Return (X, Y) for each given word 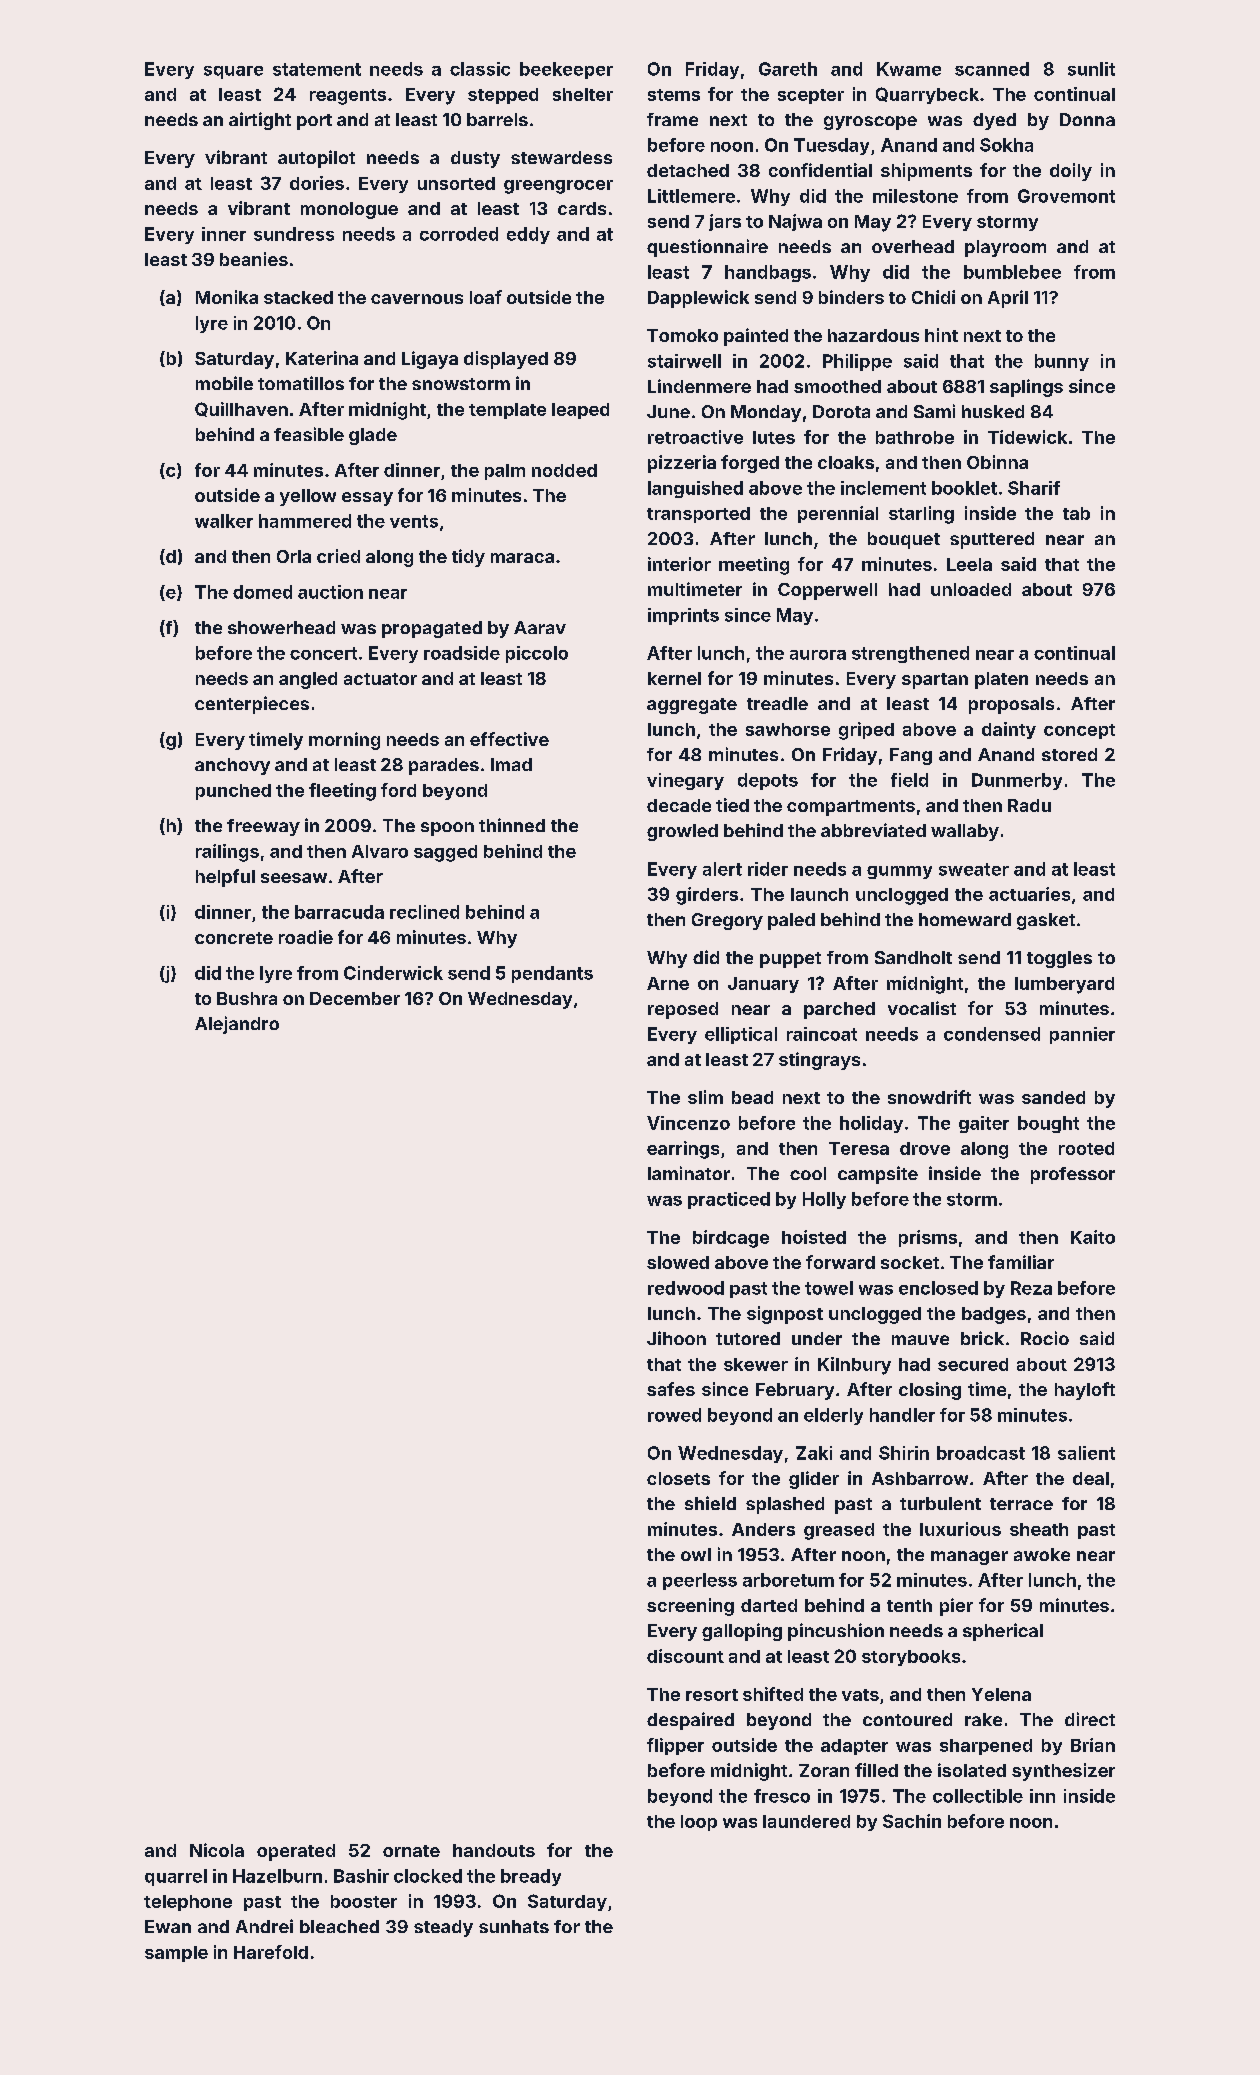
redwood (686, 1288)
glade (373, 436)
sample (176, 1954)
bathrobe (915, 437)
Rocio (1045, 1338)
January (763, 985)
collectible (978, 1796)
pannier (1082, 1035)
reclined (424, 912)
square (233, 72)
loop (699, 1823)
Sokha (1006, 145)
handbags (768, 273)
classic (480, 69)
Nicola (217, 1850)
